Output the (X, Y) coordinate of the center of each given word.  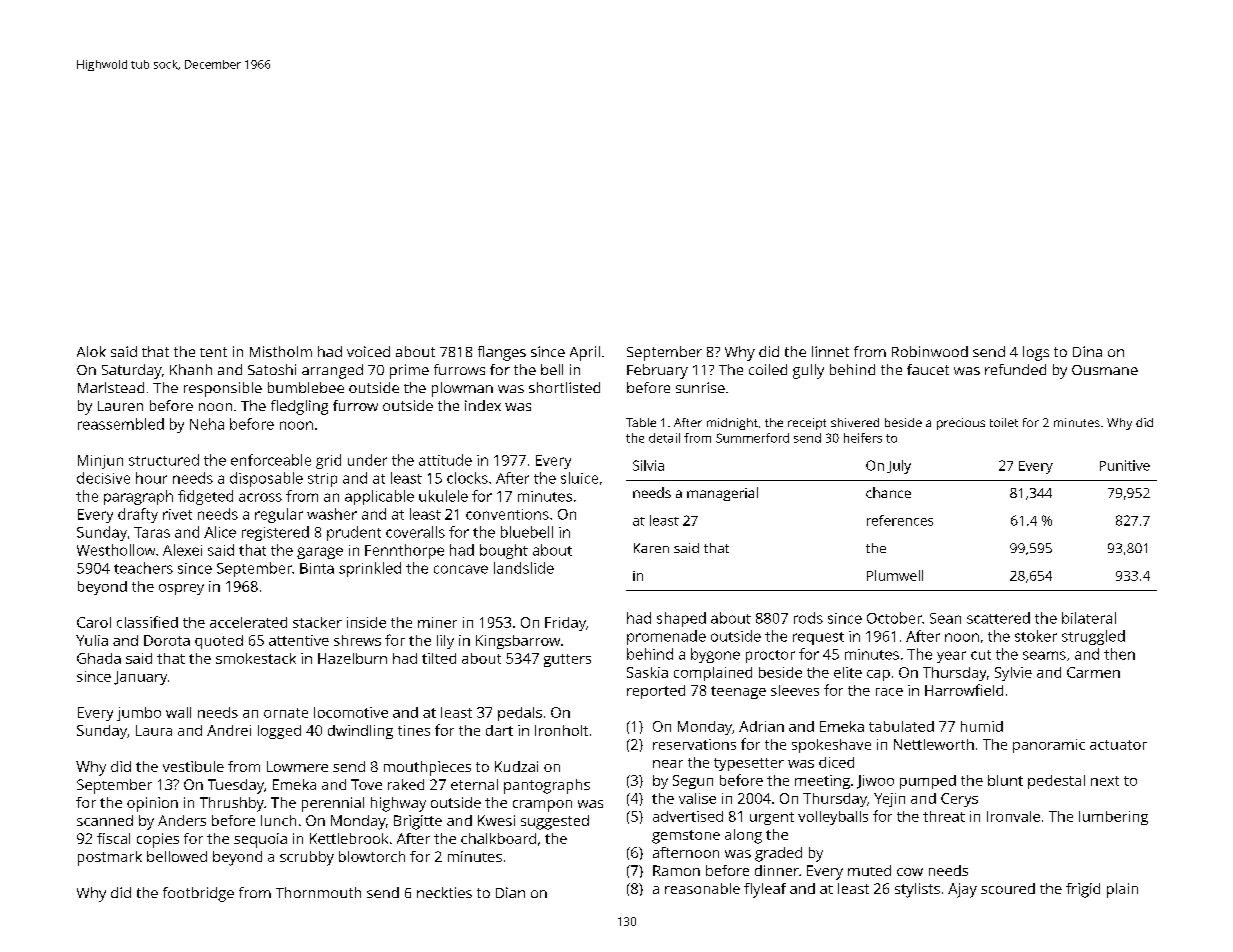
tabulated (901, 726)
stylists (917, 890)
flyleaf (765, 890)
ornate (286, 713)
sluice (579, 478)
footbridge (198, 894)
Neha (207, 424)
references (900, 520)
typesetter (749, 764)
